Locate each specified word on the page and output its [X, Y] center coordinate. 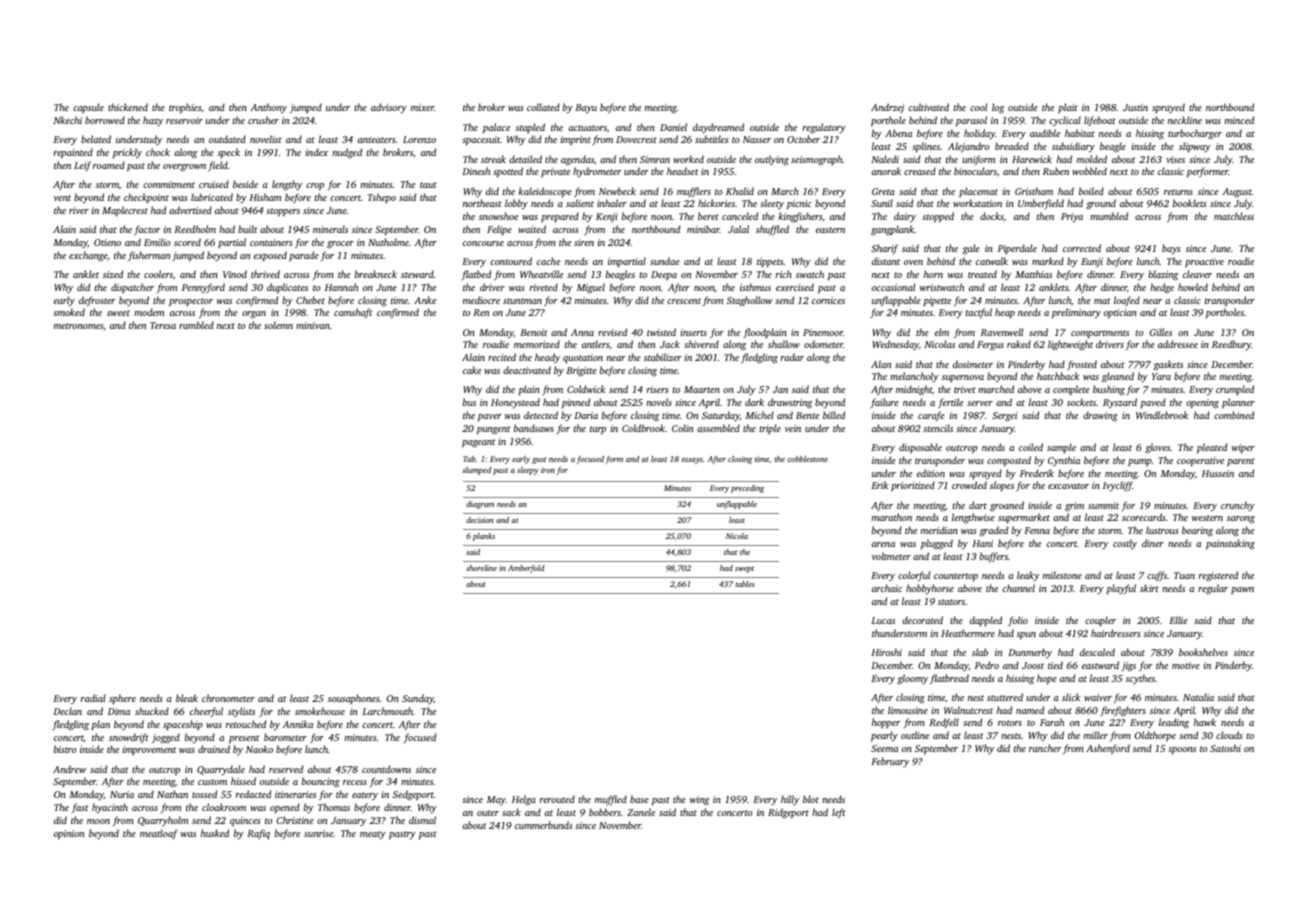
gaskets [1168, 365]
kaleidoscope [545, 192]
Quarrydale [221, 770]
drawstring [790, 403]
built [247, 229]
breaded [1012, 146]
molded [1092, 159]
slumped [476, 471]
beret [708, 216]
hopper [886, 723]
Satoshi [1225, 748]
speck [229, 153]
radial [93, 698]
